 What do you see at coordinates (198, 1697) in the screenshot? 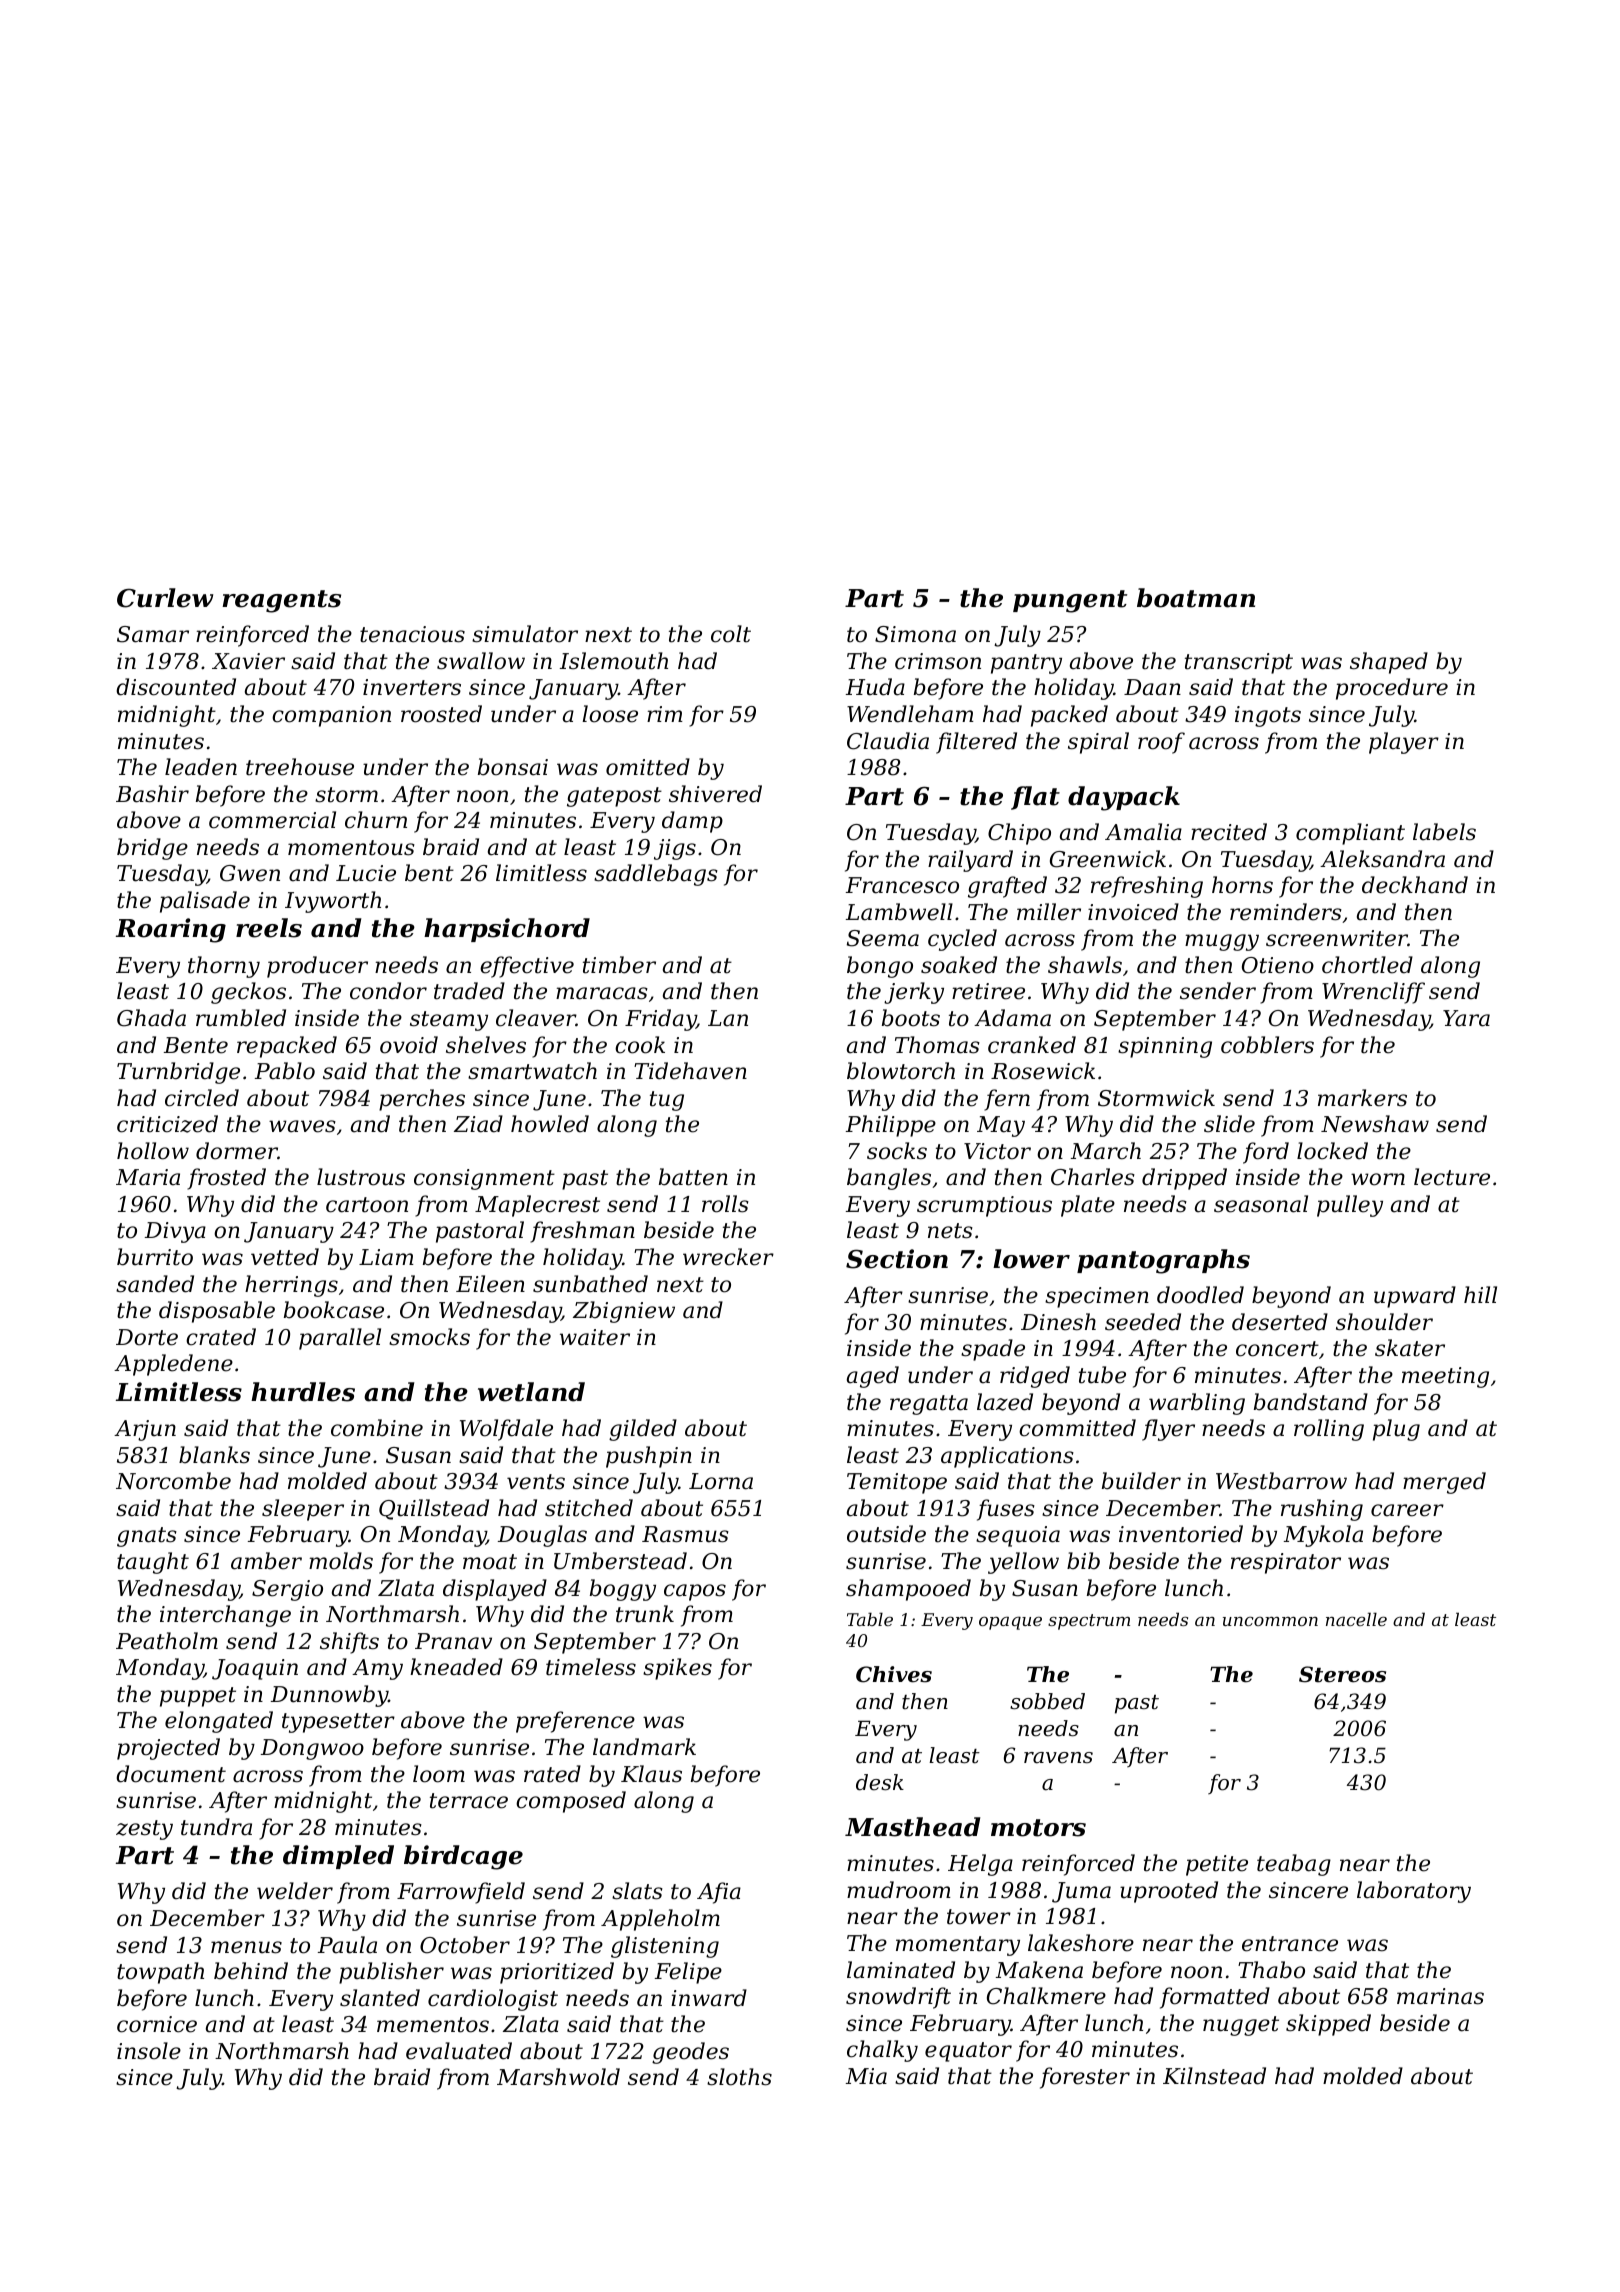
I see `puppet` at bounding box center [198, 1697].
